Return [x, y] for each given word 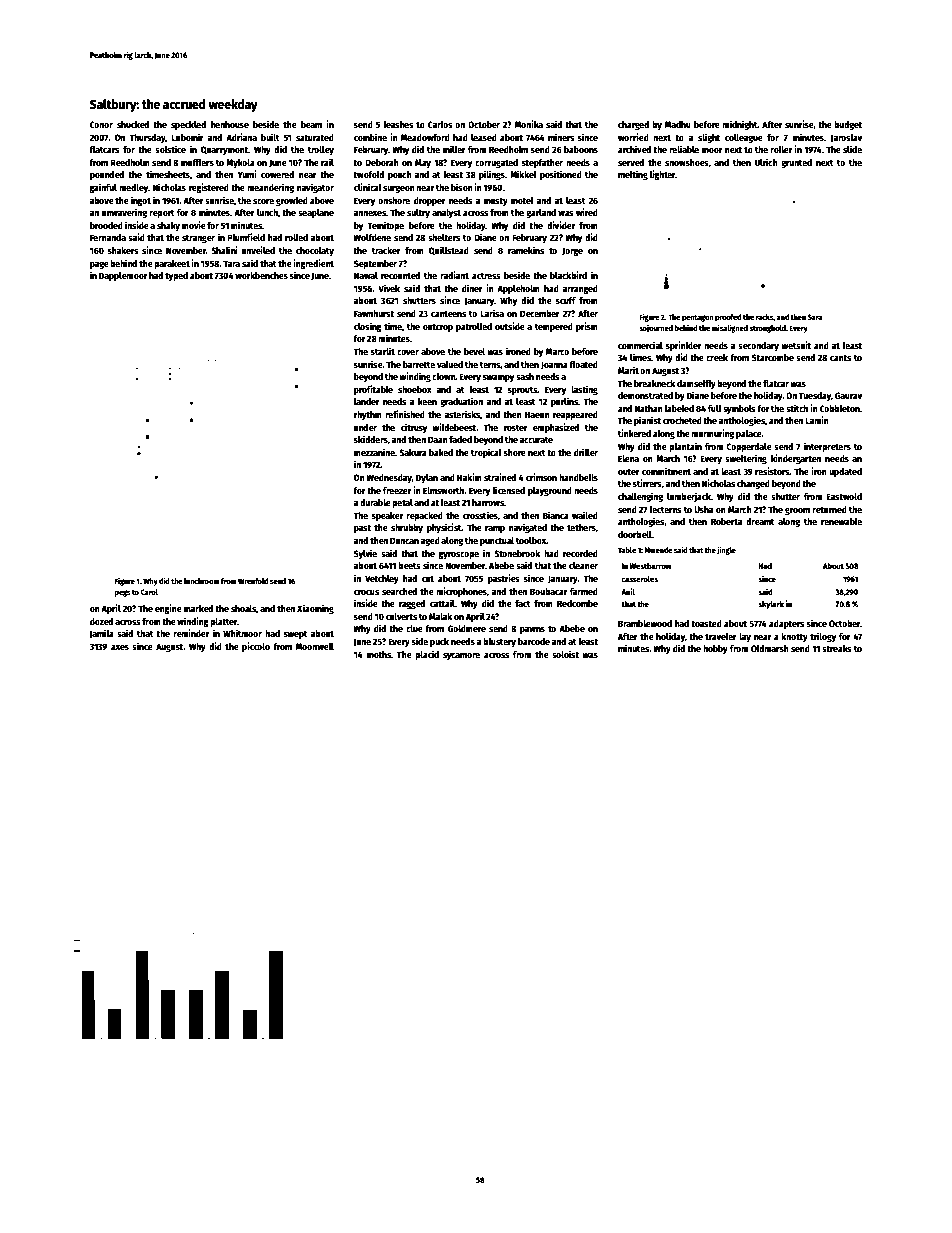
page [99, 265]
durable [375, 502]
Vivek [389, 288]
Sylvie [365, 554]
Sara [815, 317]
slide [852, 149]
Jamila [101, 634]
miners [561, 137]
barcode [534, 641]
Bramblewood [645, 623]
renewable [841, 521]
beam [311, 124]
